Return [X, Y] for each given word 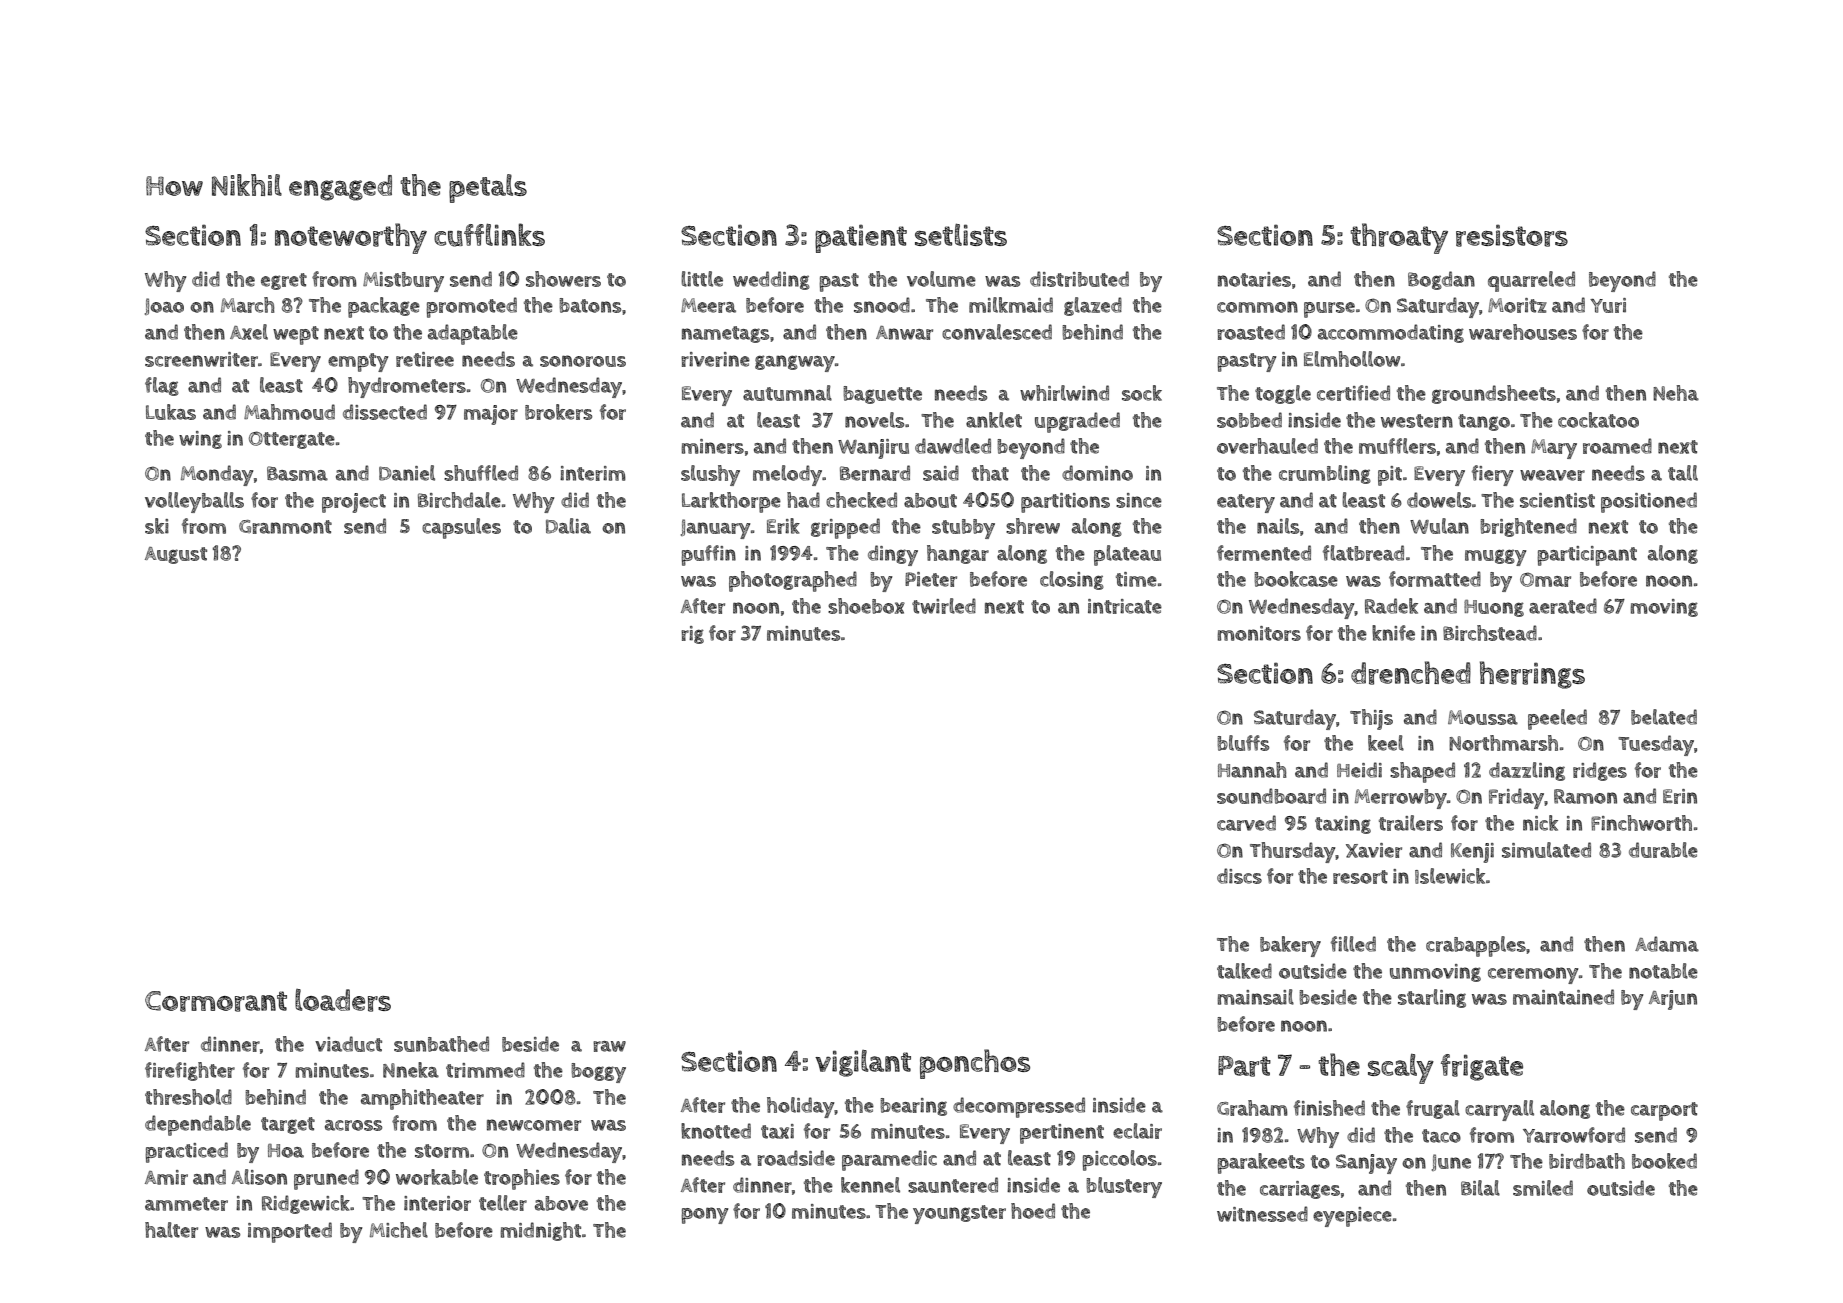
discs [1239, 876]
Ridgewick [306, 1204]
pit [1390, 476]
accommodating [1391, 333]
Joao [164, 306]
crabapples [1476, 946]
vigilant [863, 1063]
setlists [961, 234]
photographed [793, 581]
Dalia [568, 526]
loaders [343, 1000]
